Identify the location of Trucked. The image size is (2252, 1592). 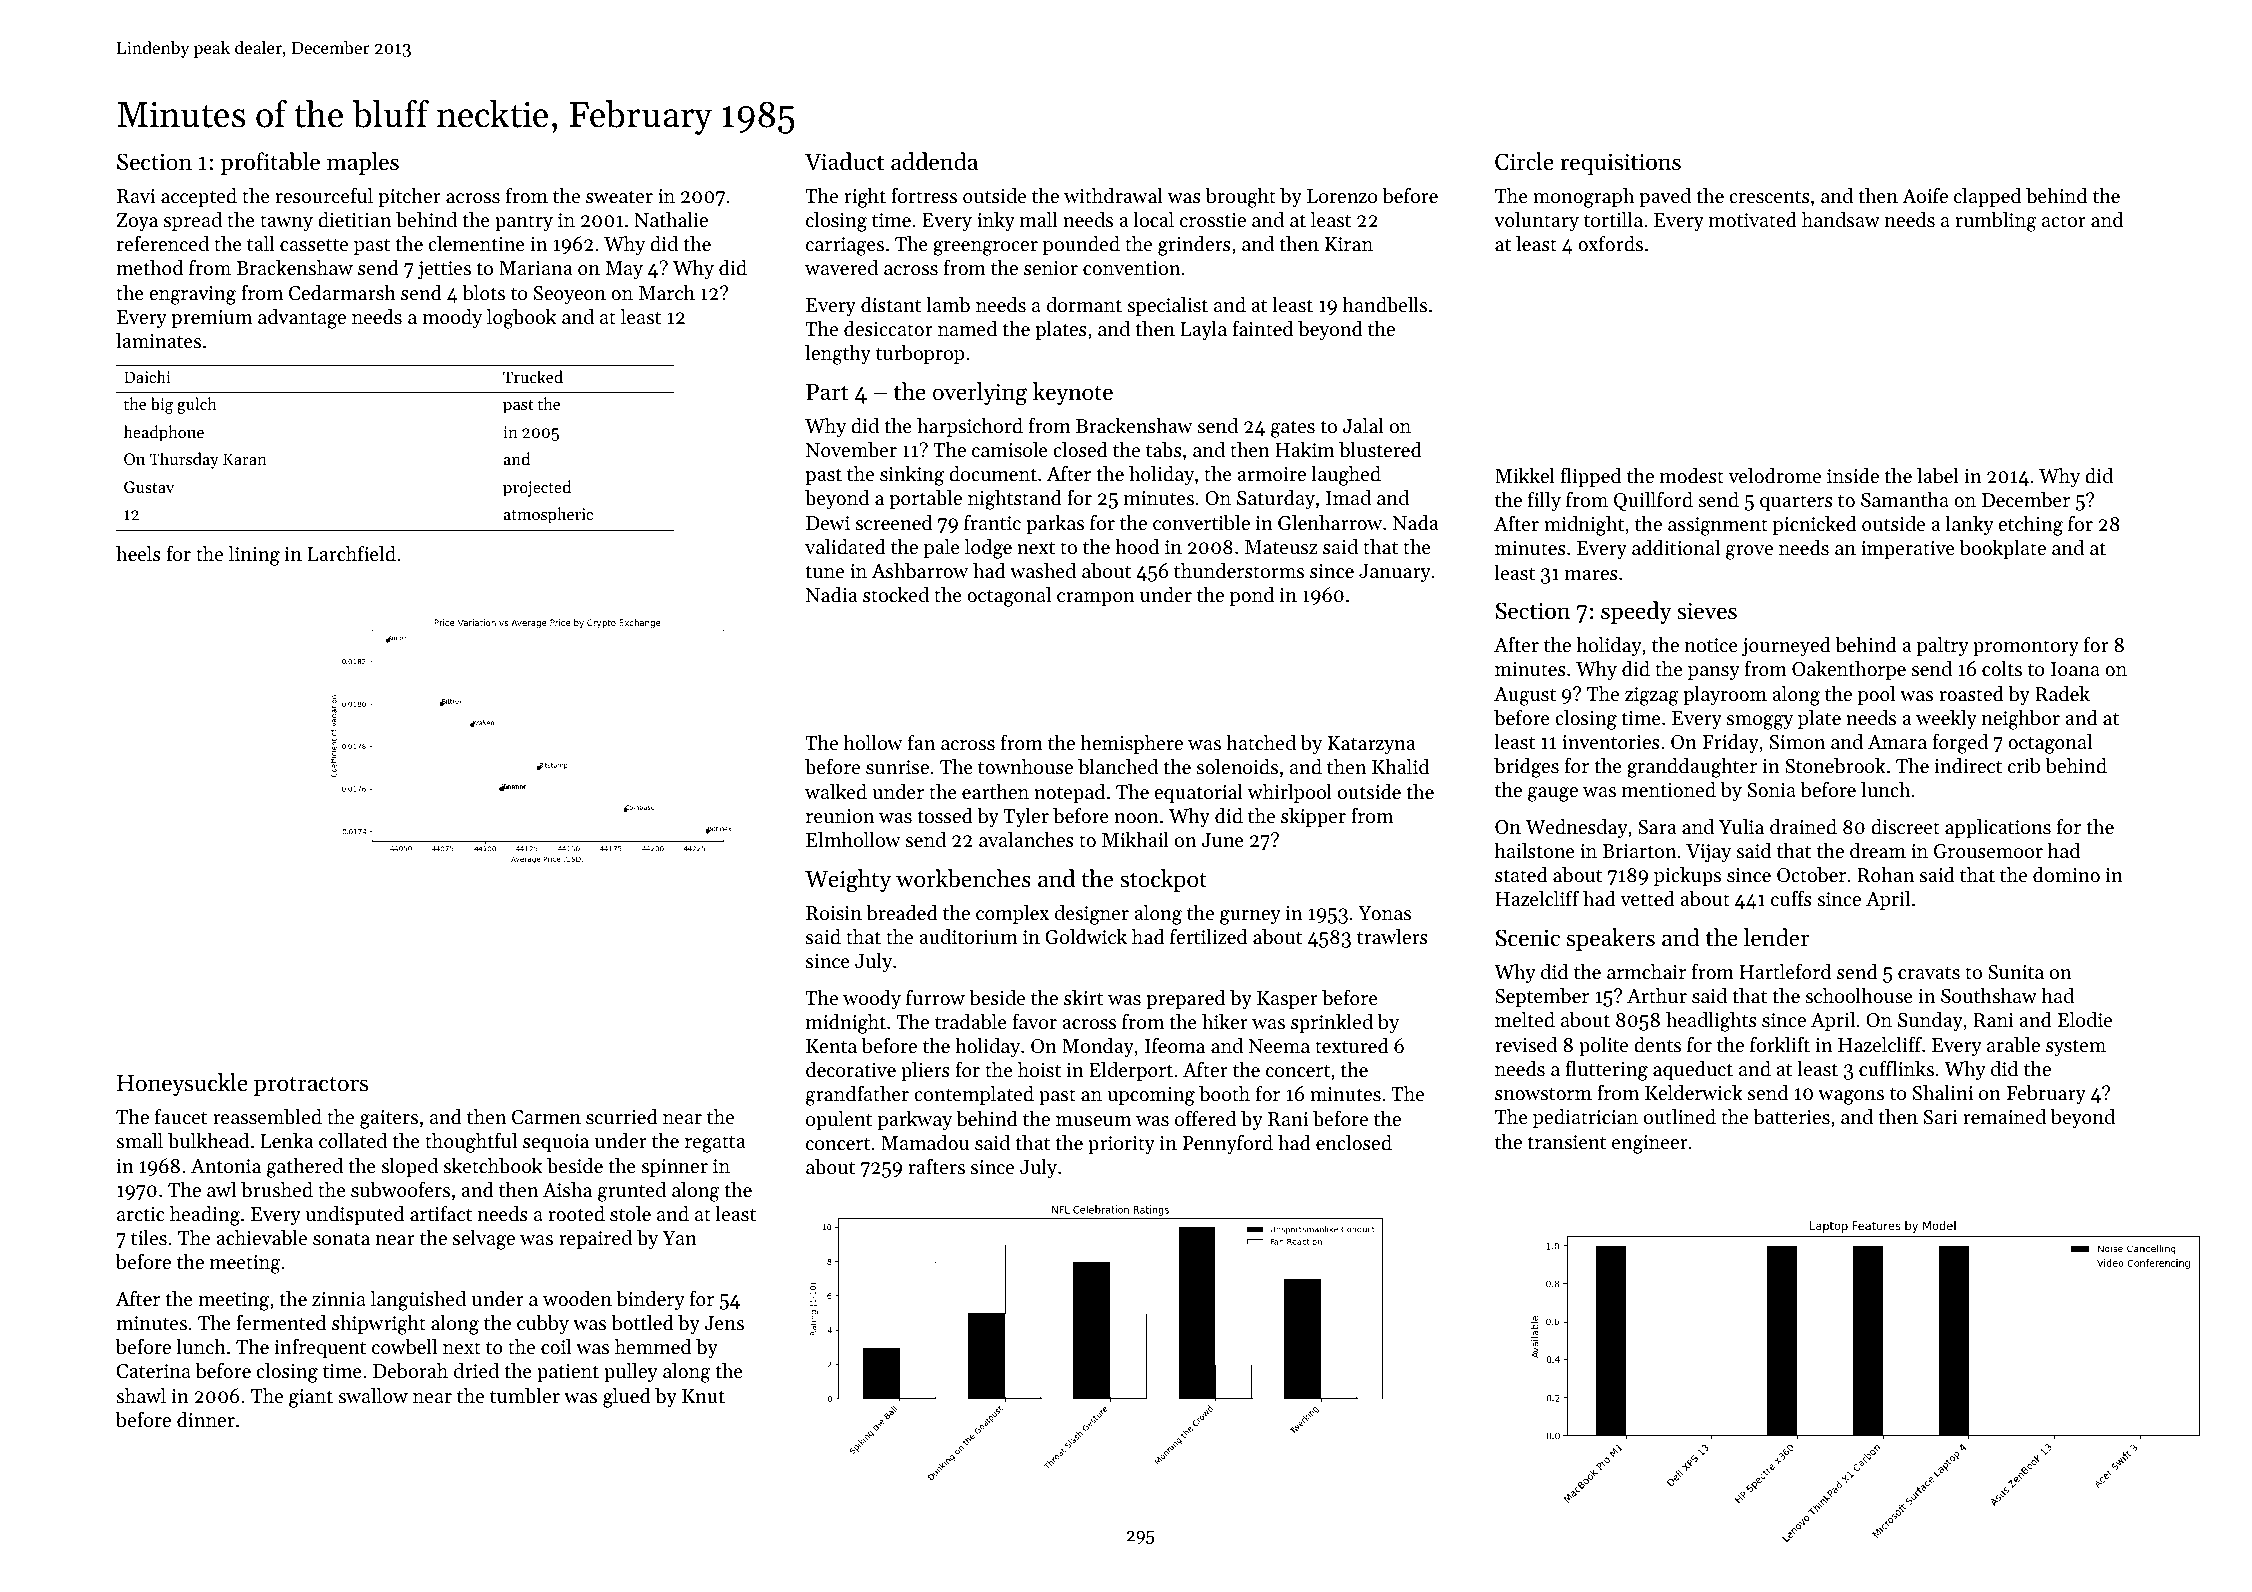
(533, 376).
